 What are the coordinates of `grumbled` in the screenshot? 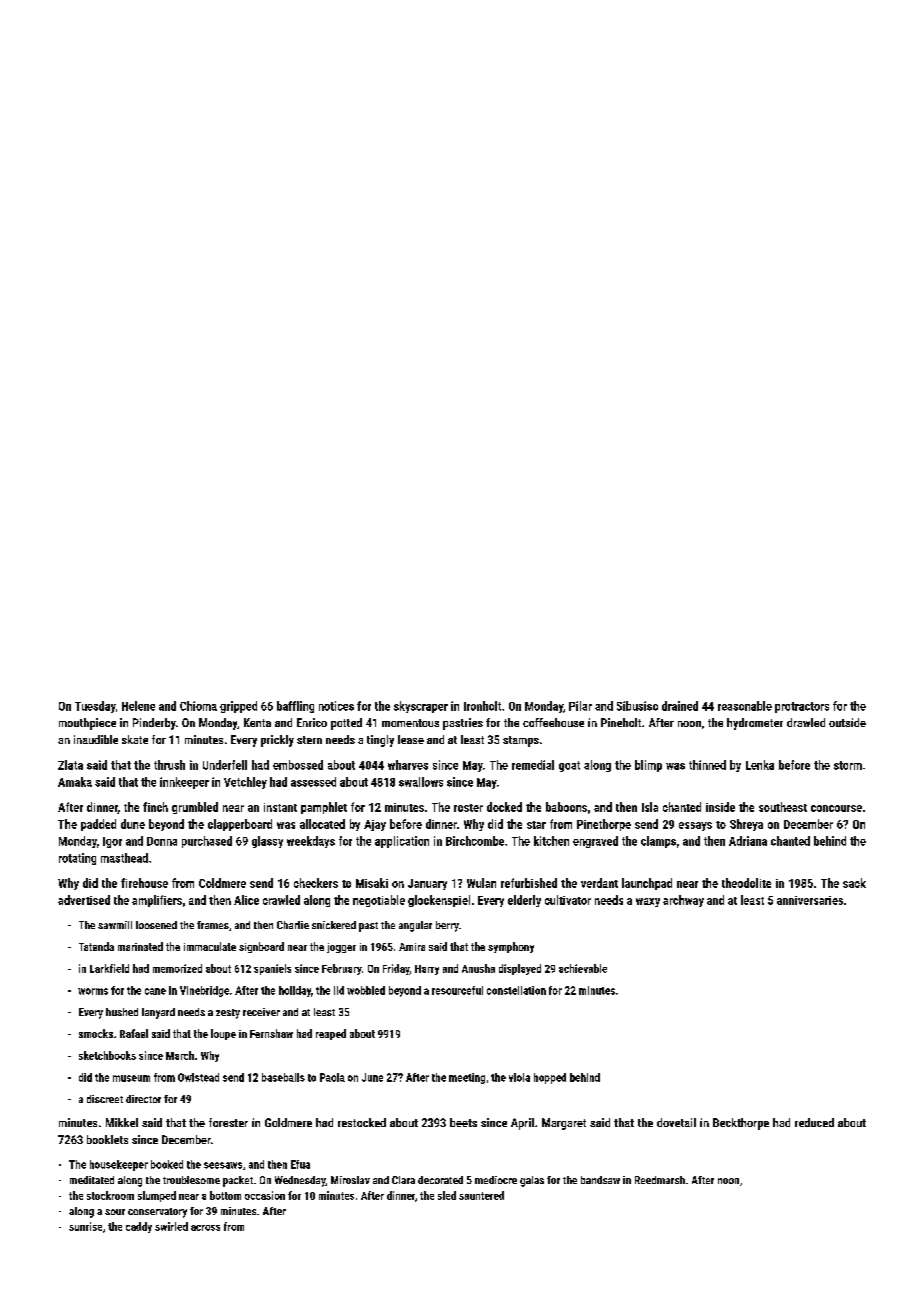 It's located at (195, 808).
